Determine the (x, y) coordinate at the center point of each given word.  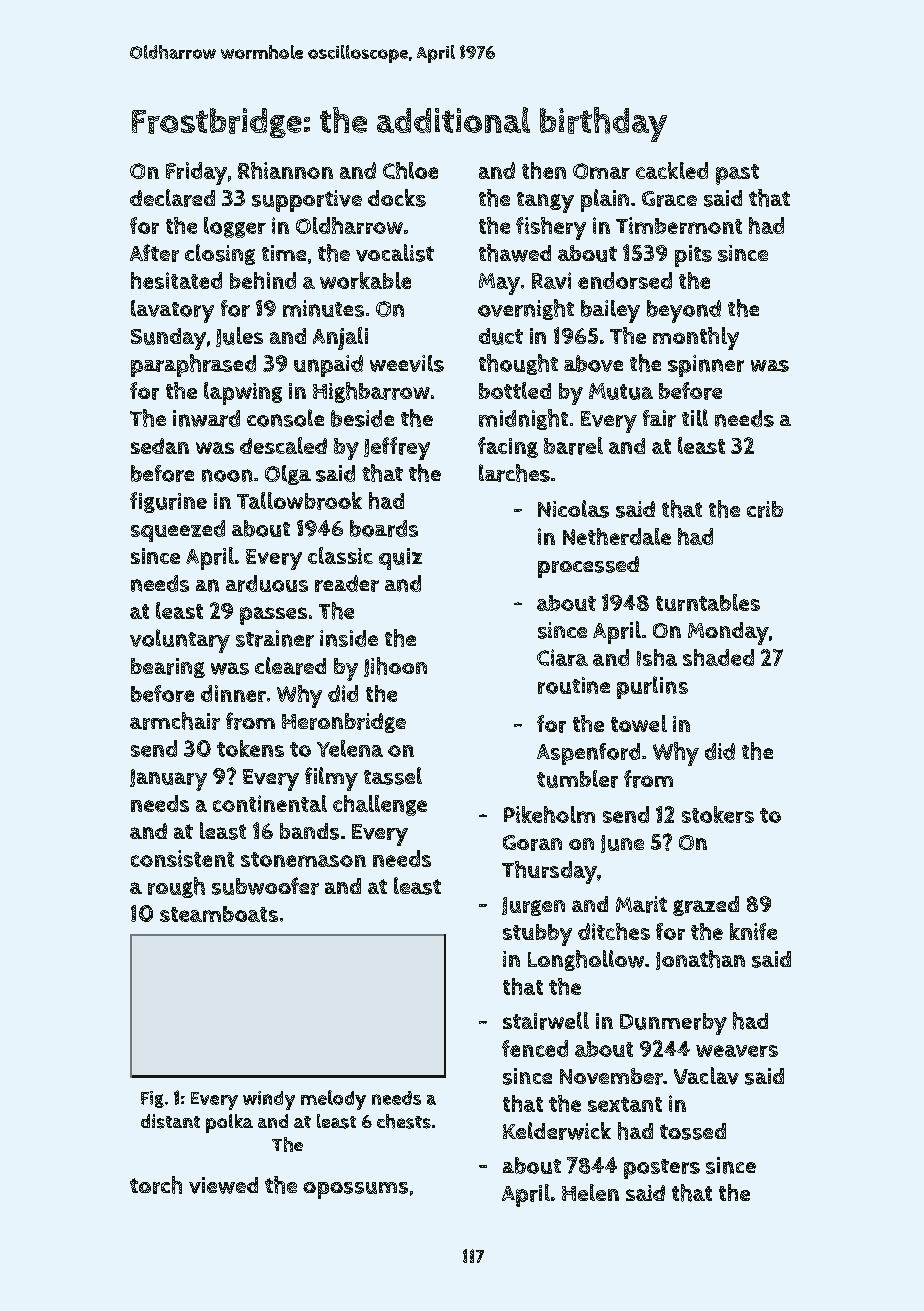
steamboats (219, 914)
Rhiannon (285, 170)
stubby (537, 935)
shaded (718, 657)
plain (605, 200)
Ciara (562, 657)
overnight (526, 309)
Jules (239, 337)
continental (270, 803)
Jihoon (395, 667)
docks (397, 198)
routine (574, 685)
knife (753, 931)
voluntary (180, 641)
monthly (696, 338)
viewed (223, 1185)
